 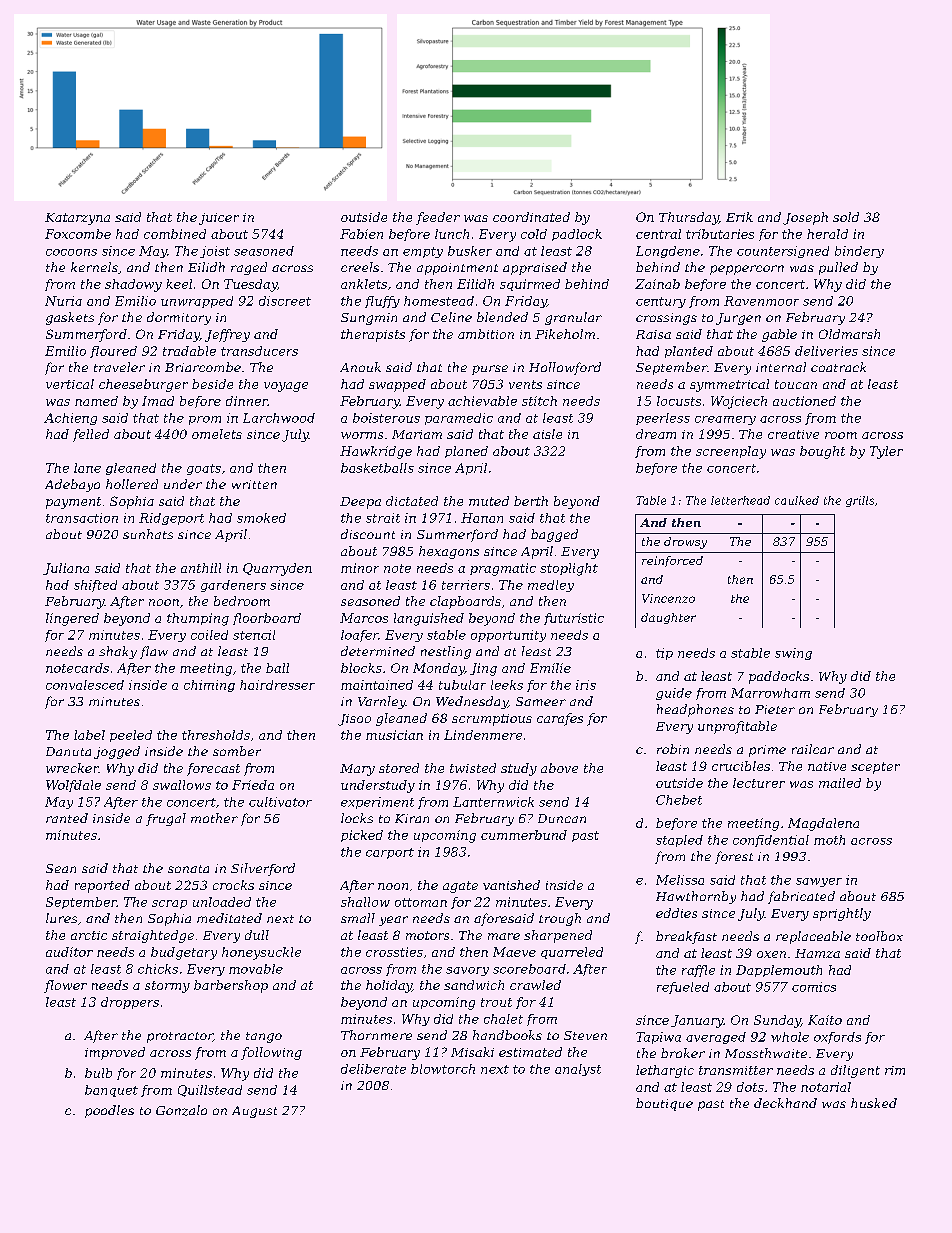 I want to click on Sean, so click(x=61, y=868).
